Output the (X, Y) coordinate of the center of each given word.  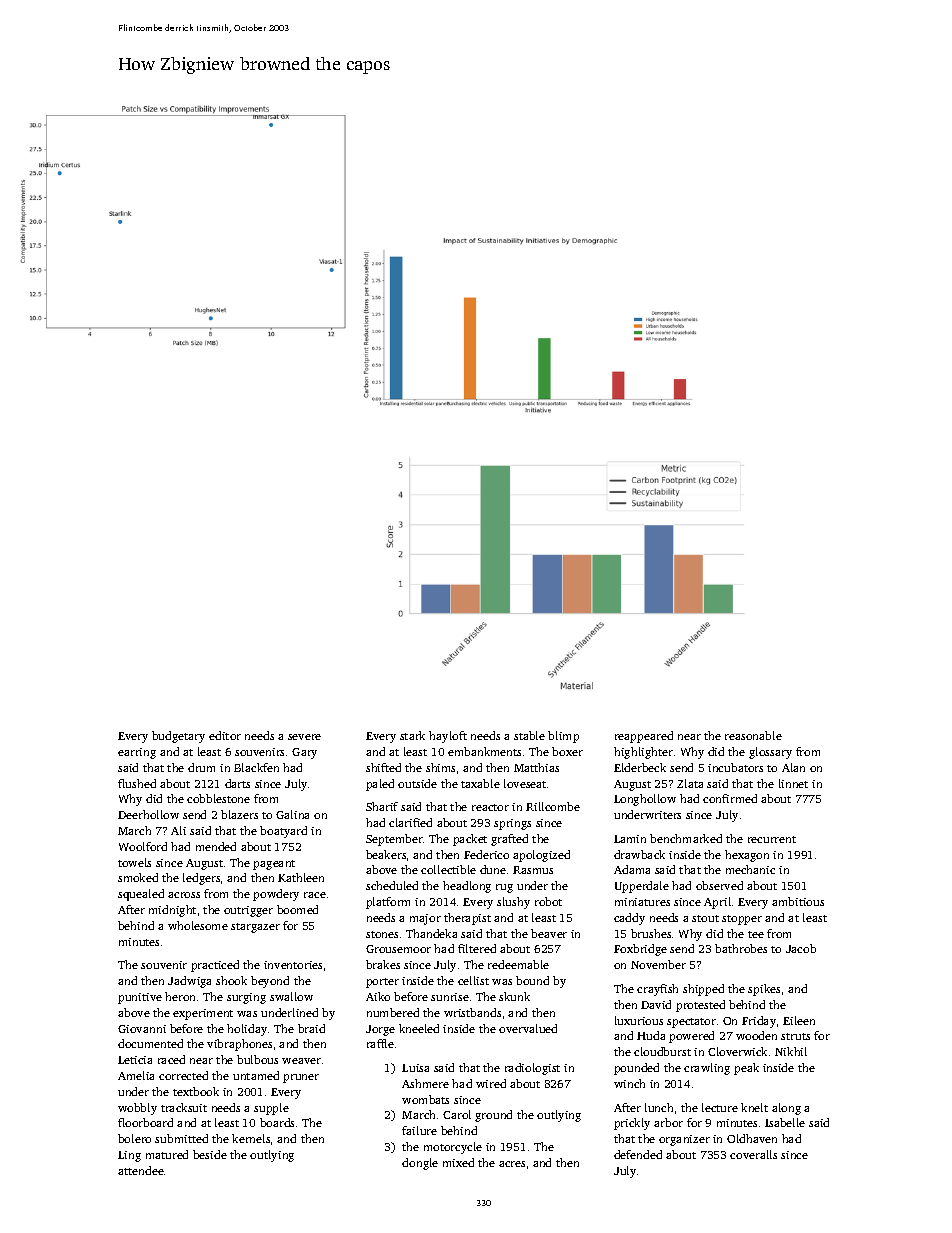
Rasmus (533, 870)
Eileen (799, 1020)
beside (210, 1154)
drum (201, 767)
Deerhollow (148, 814)
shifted (383, 767)
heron (180, 996)
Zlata (690, 783)
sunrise (450, 997)
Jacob (801, 948)
